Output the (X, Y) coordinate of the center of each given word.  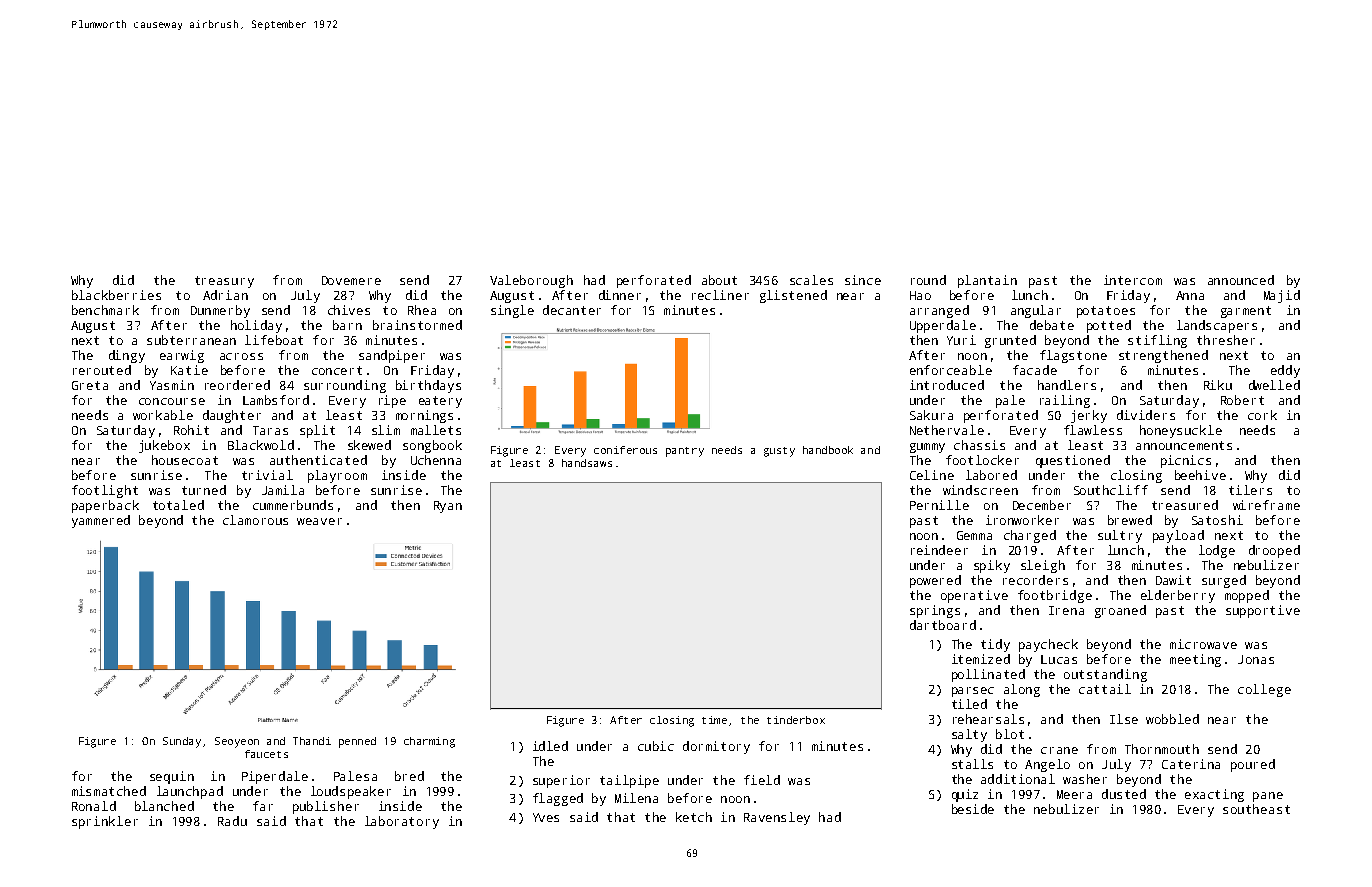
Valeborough (531, 281)
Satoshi (1217, 520)
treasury (224, 282)
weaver (319, 521)
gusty (779, 452)
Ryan (448, 507)
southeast (1256, 809)
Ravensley (777, 818)
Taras (270, 430)
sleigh (1043, 566)
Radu (232, 821)
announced (1241, 280)
